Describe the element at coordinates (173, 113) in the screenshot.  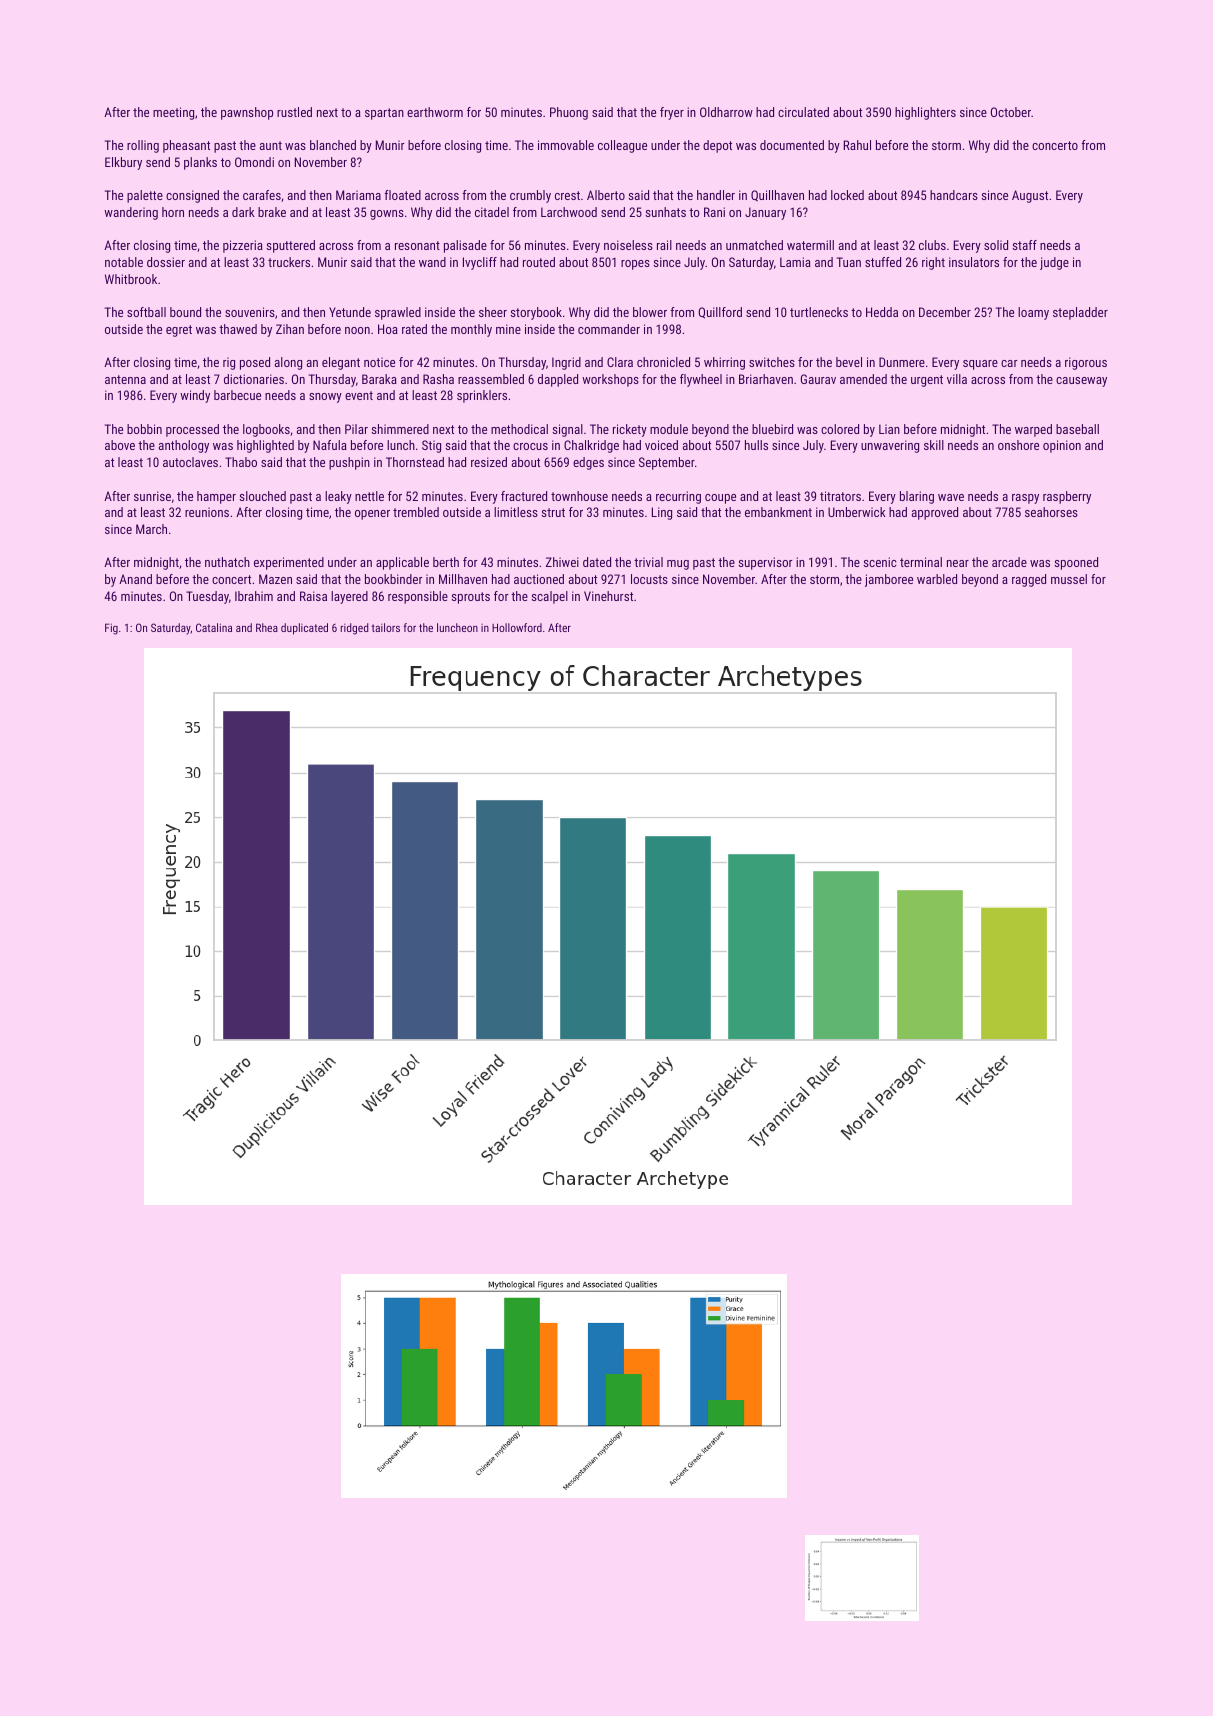
I see `meeting` at that location.
